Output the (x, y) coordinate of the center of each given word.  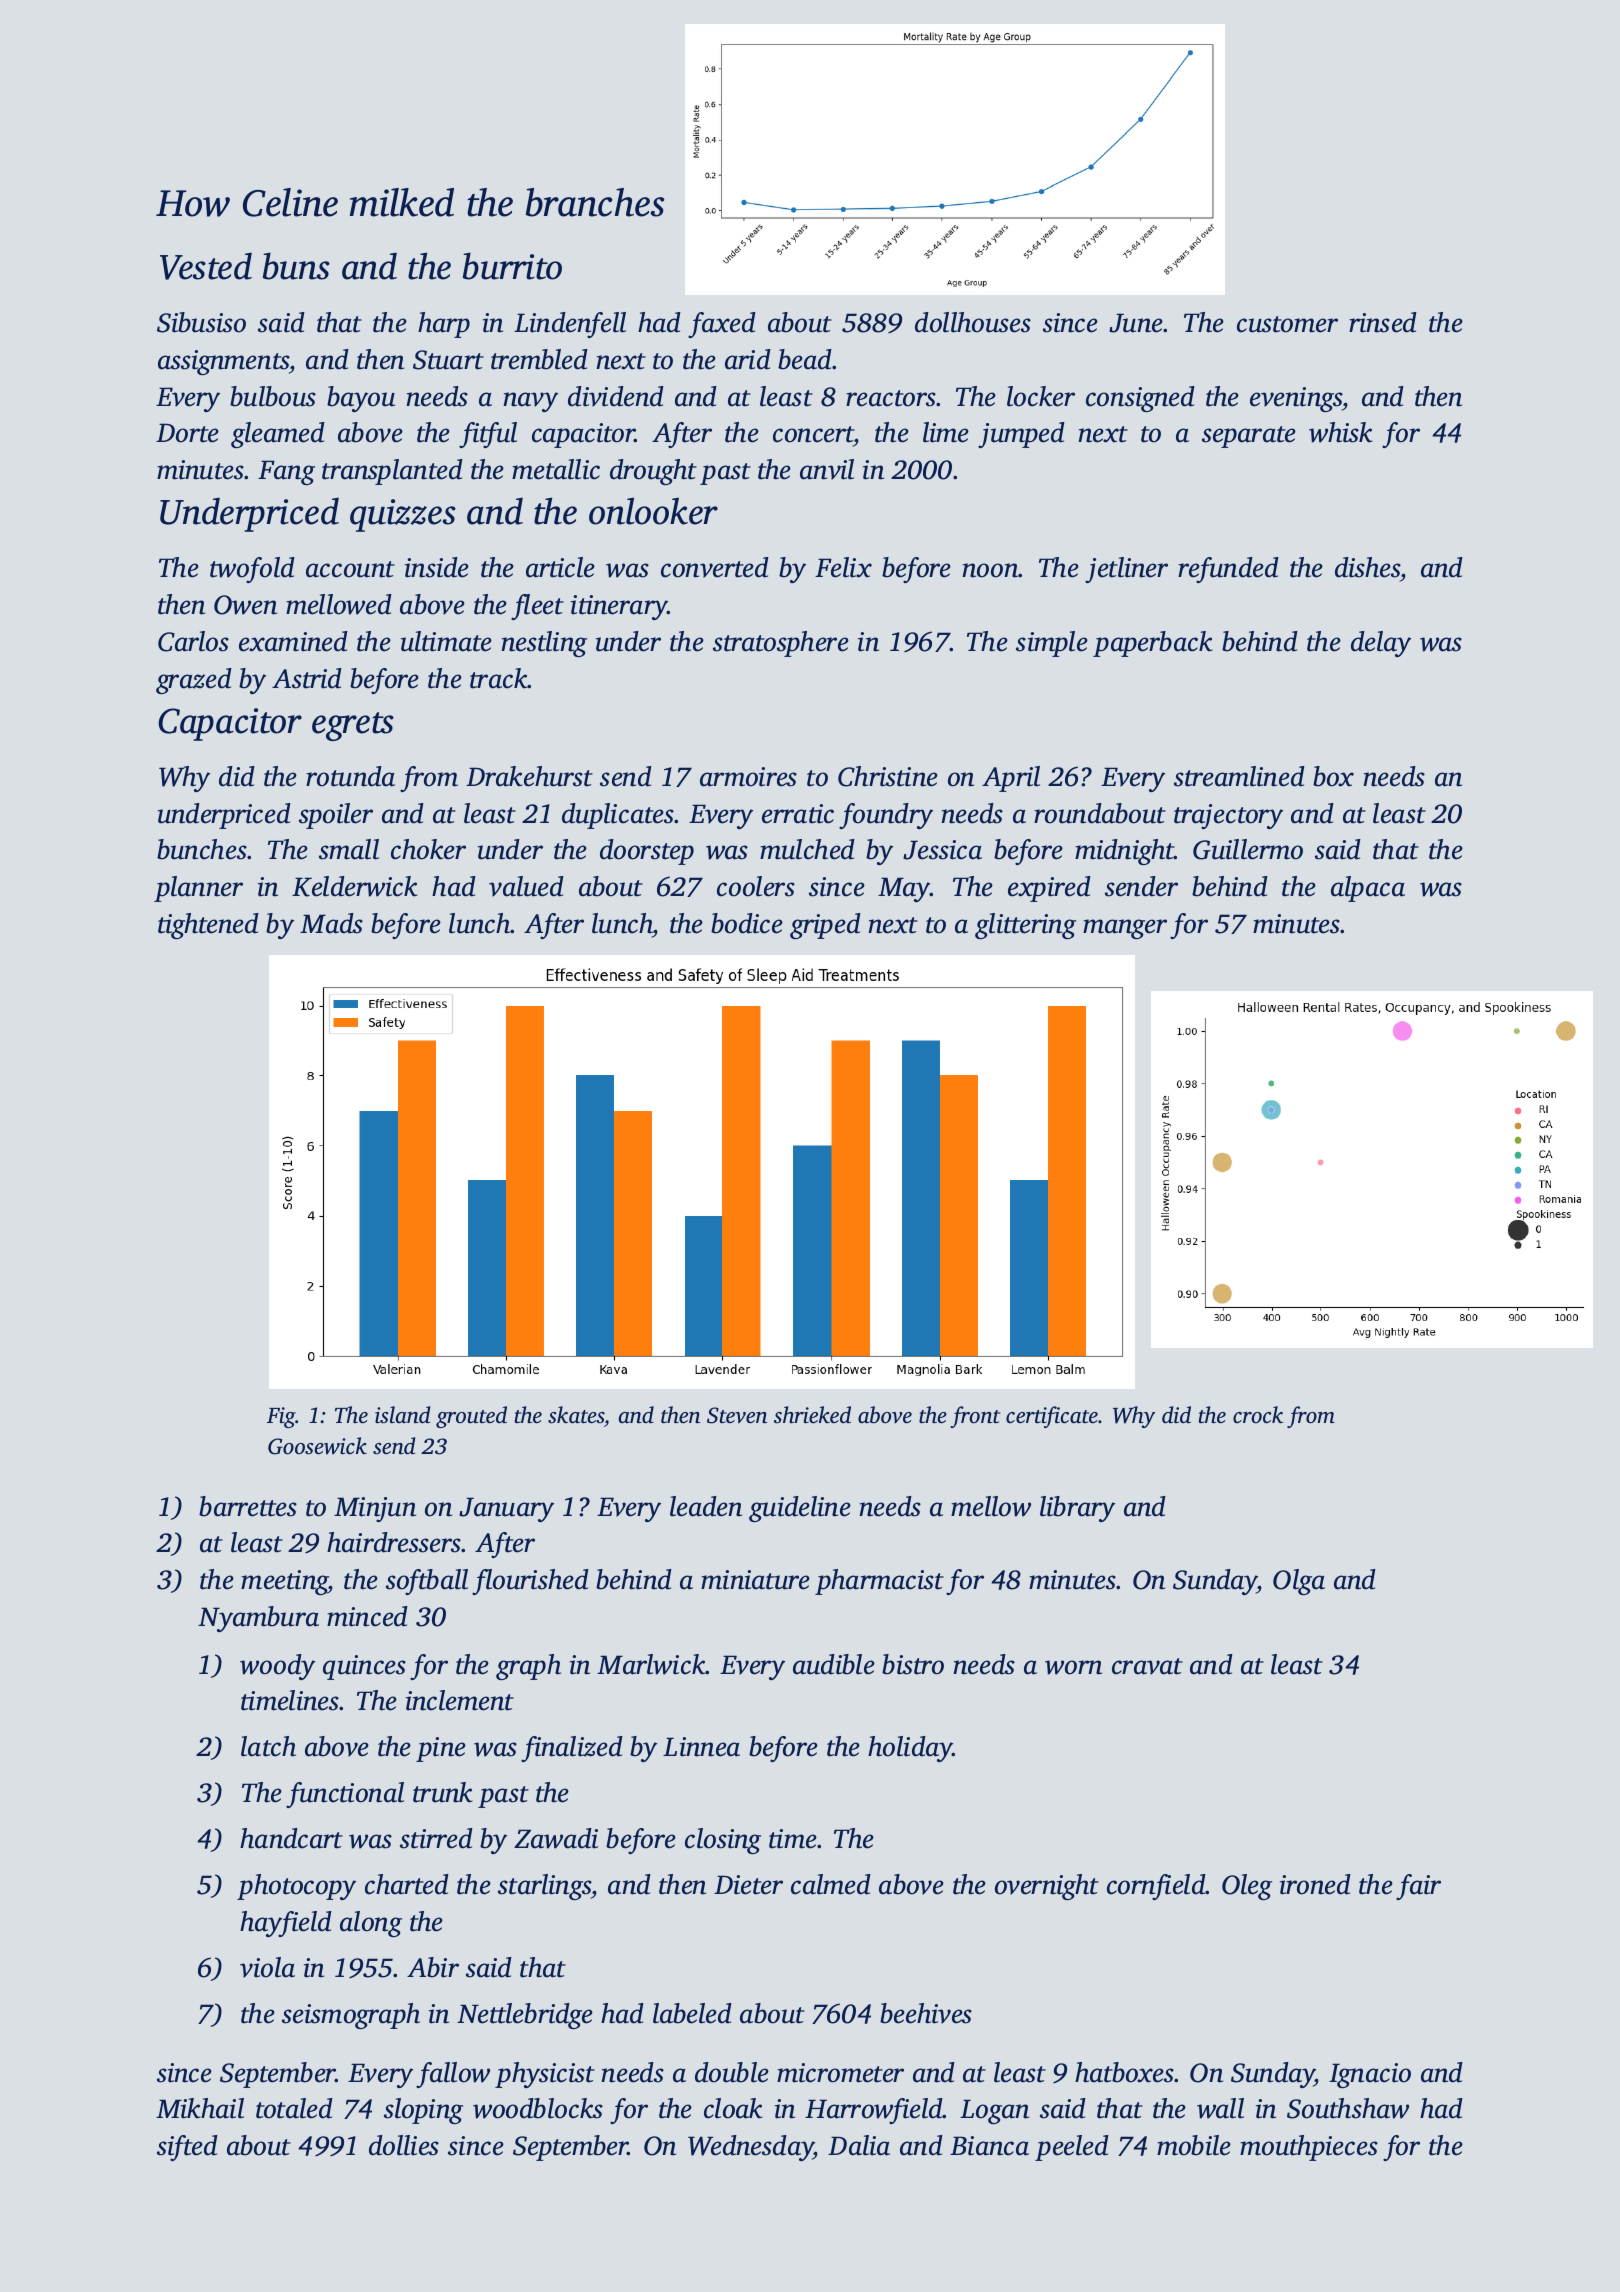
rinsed (1383, 322)
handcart (291, 1838)
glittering (1025, 926)
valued (526, 886)
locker (1041, 396)
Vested (206, 266)
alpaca (1368, 889)
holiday (910, 1749)
